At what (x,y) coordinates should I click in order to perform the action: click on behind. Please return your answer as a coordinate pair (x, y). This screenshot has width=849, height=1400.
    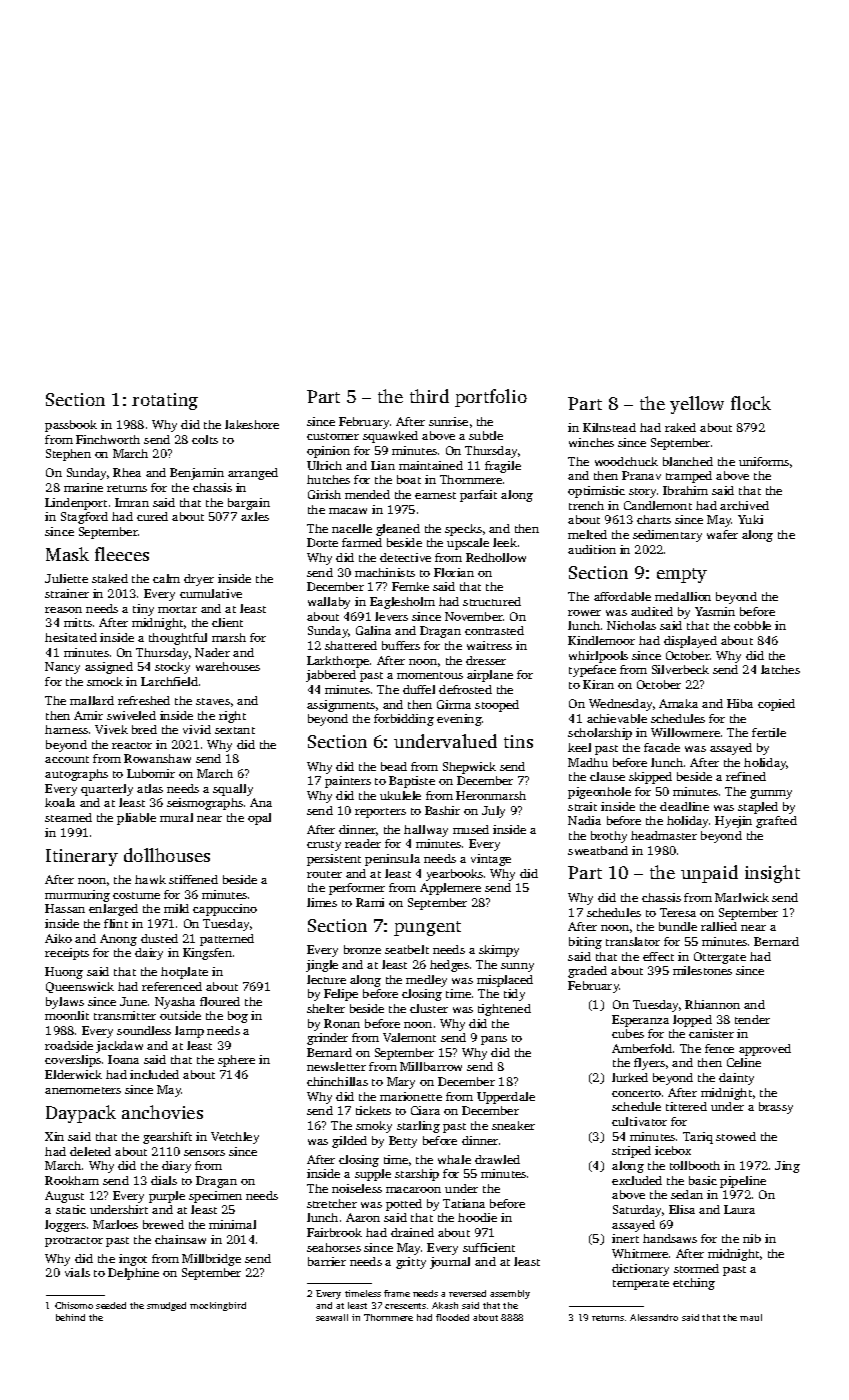
    Looking at the image, I should click on (70, 1317).
